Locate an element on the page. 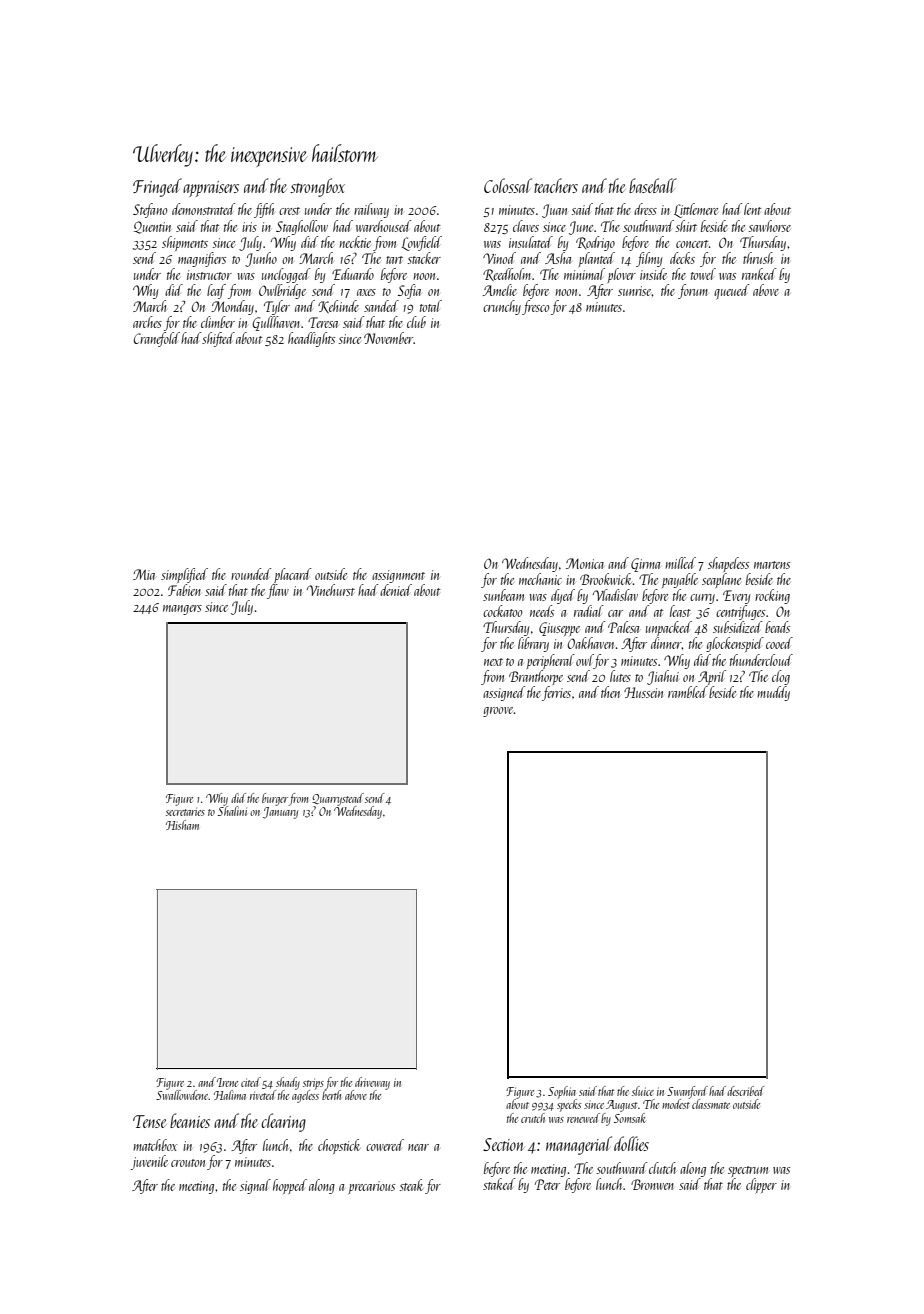 Image resolution: width=924 pixels, height=1314 pixels. Vinehurst is located at coordinates (331, 590).
